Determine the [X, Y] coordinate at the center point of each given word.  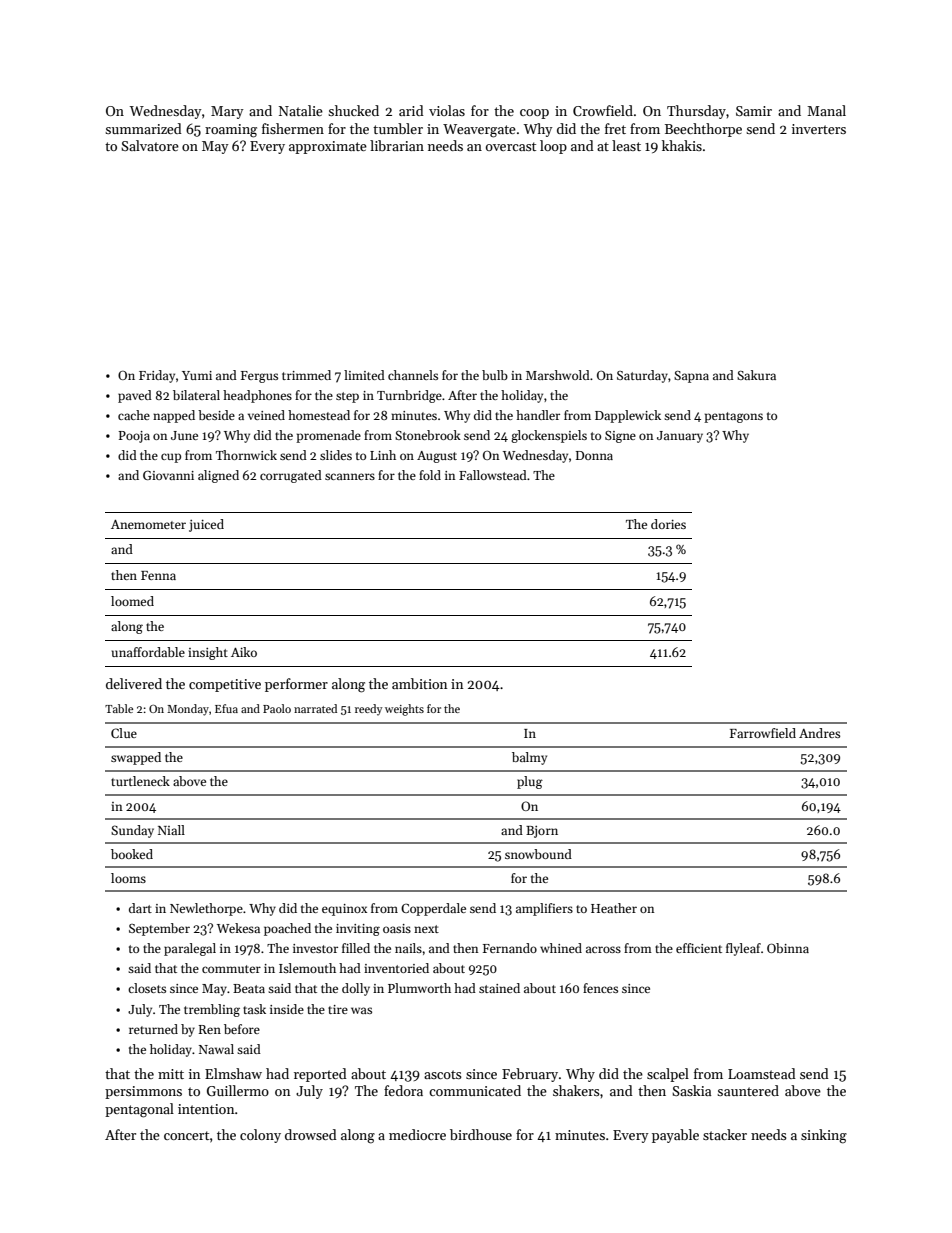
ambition [419, 683]
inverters [819, 129]
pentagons [733, 417]
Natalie [301, 110]
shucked [353, 110]
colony [260, 1136]
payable [675, 1136]
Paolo [277, 708]
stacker [725, 1134]
